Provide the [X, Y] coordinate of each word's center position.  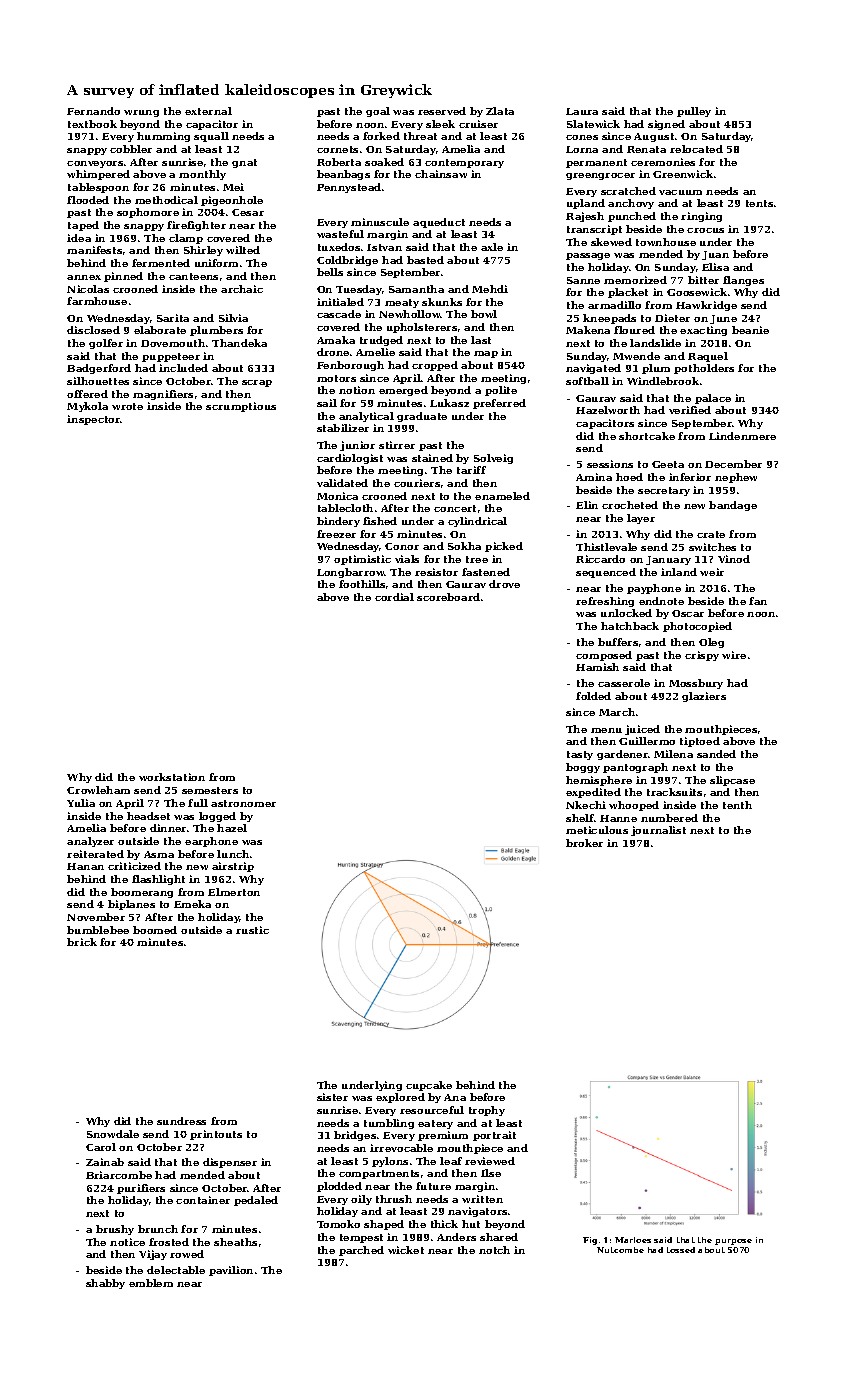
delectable [176, 1270]
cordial [394, 597]
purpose [733, 1242]
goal [378, 112]
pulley [694, 112]
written [482, 1199]
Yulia [81, 803]
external [208, 111]
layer [641, 519]
